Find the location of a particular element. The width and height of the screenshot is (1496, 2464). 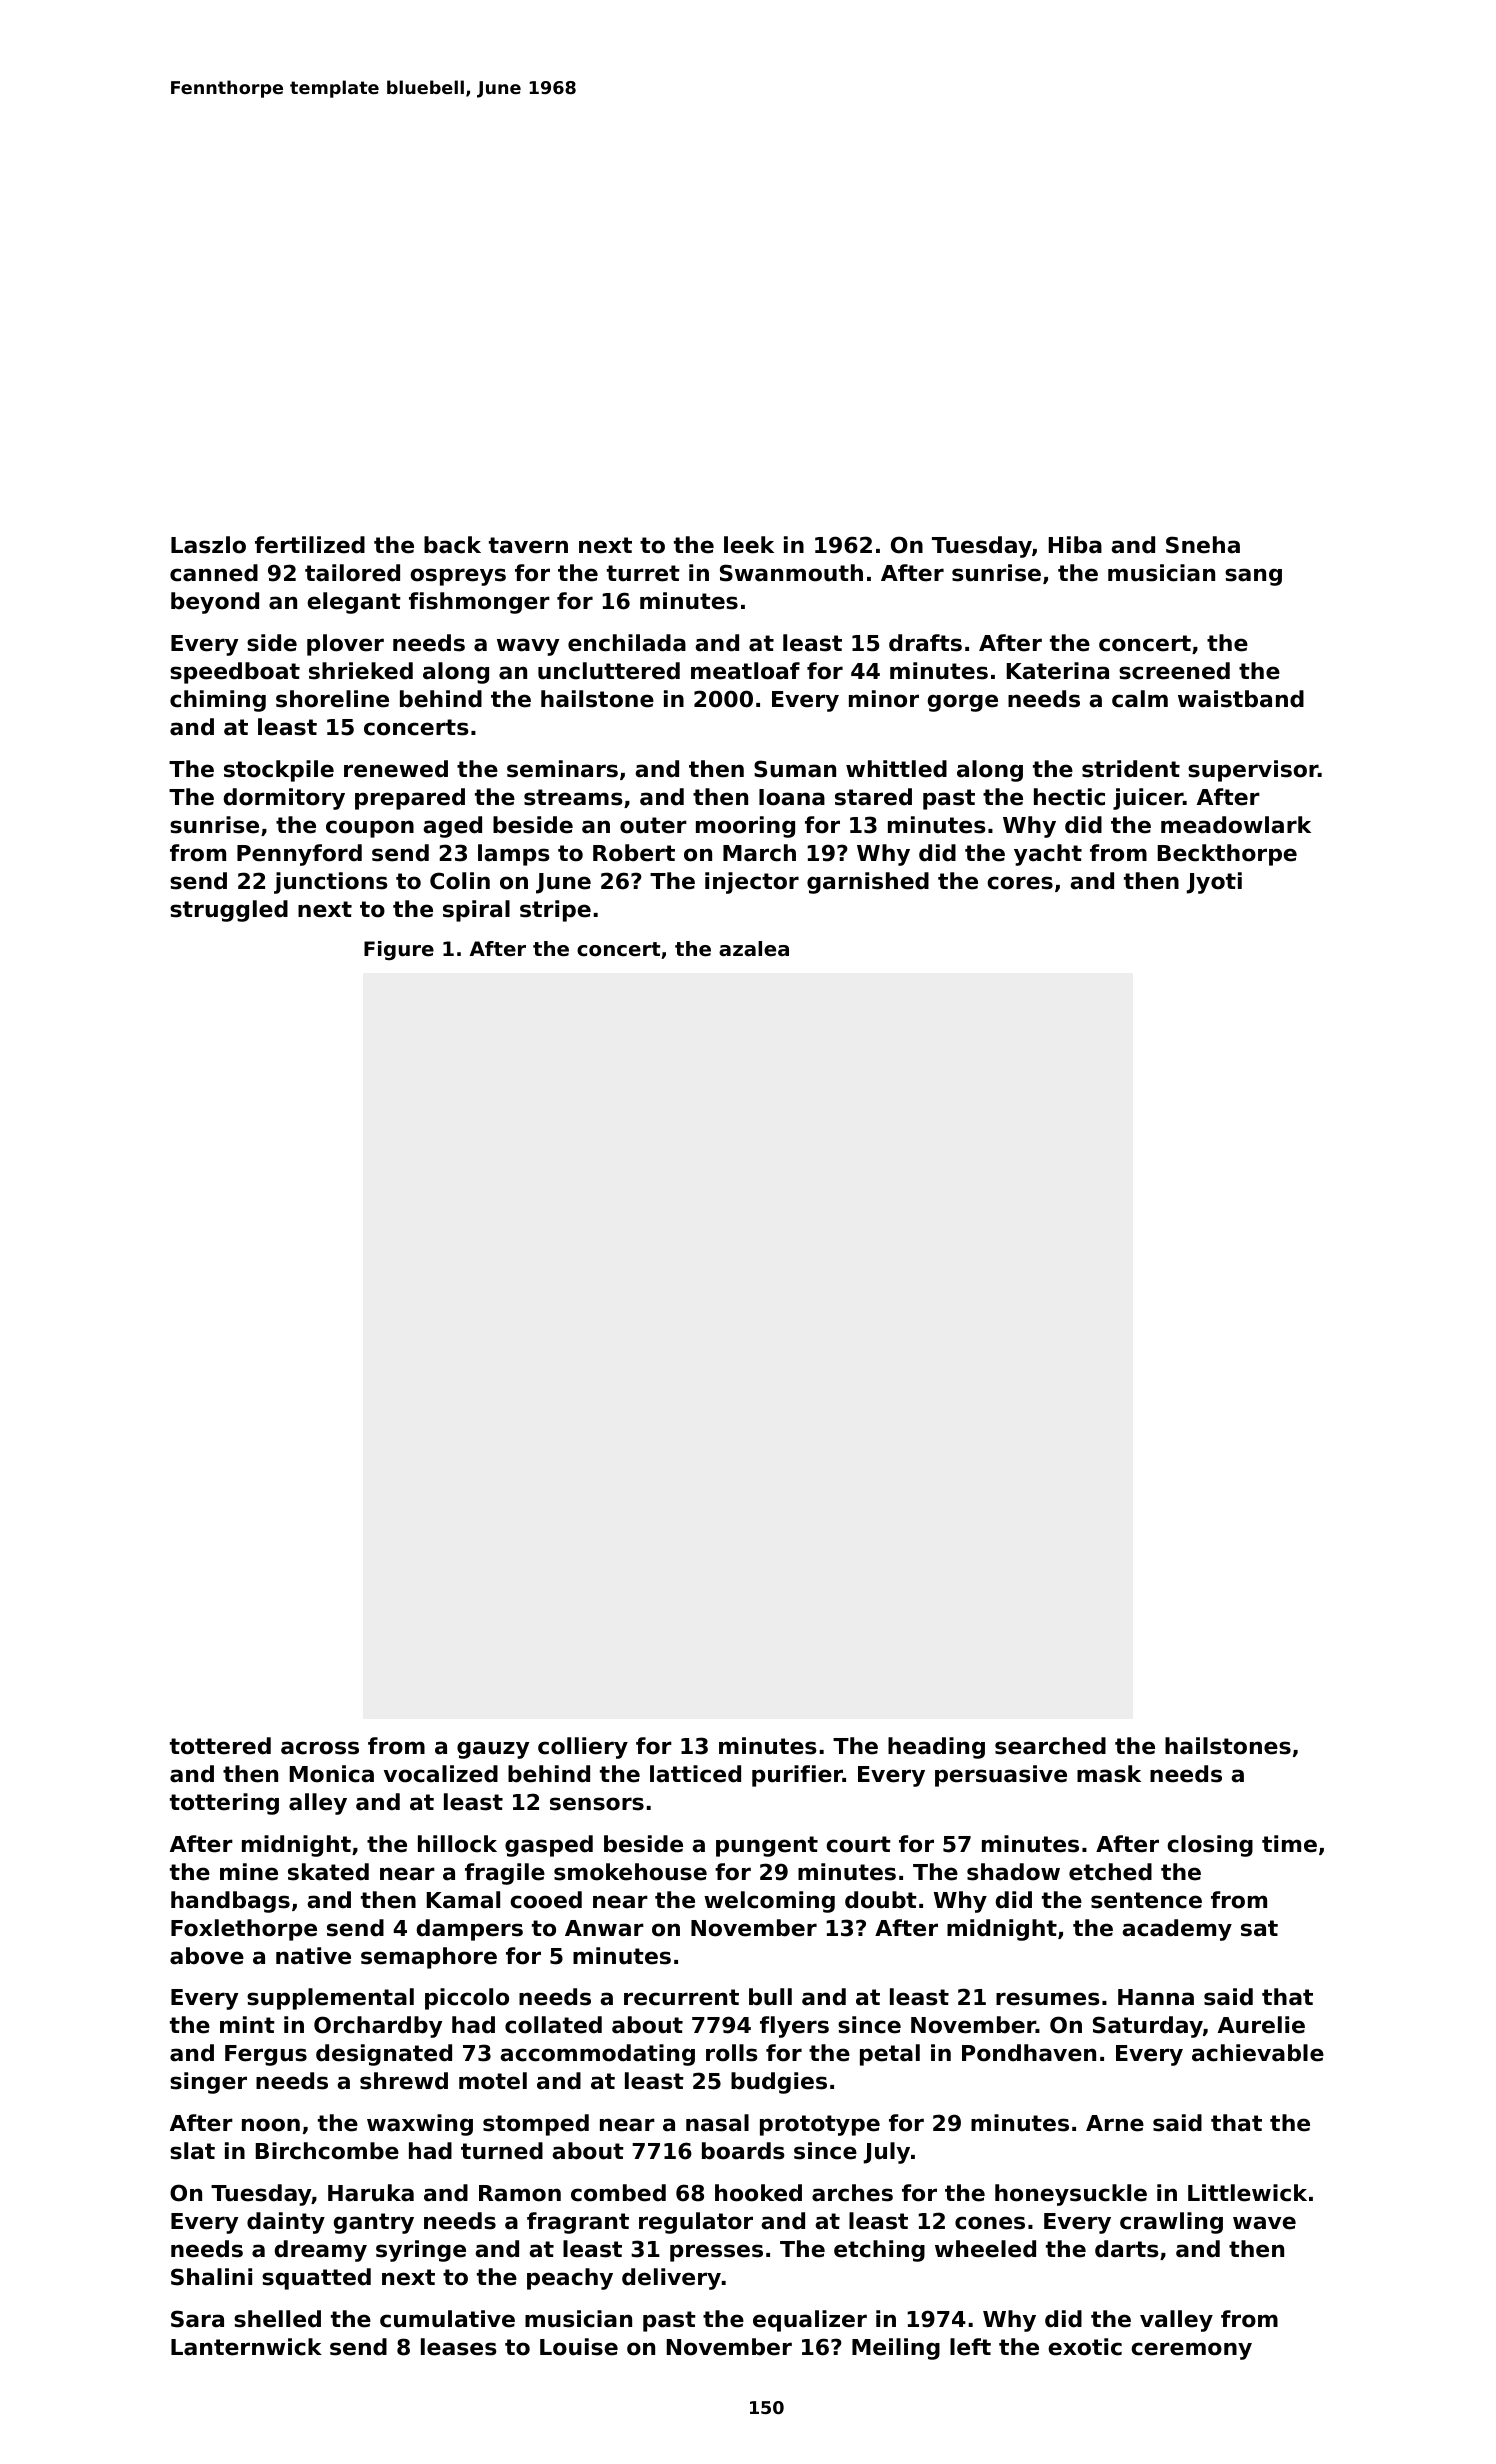

searched is located at coordinates (1050, 1746).
